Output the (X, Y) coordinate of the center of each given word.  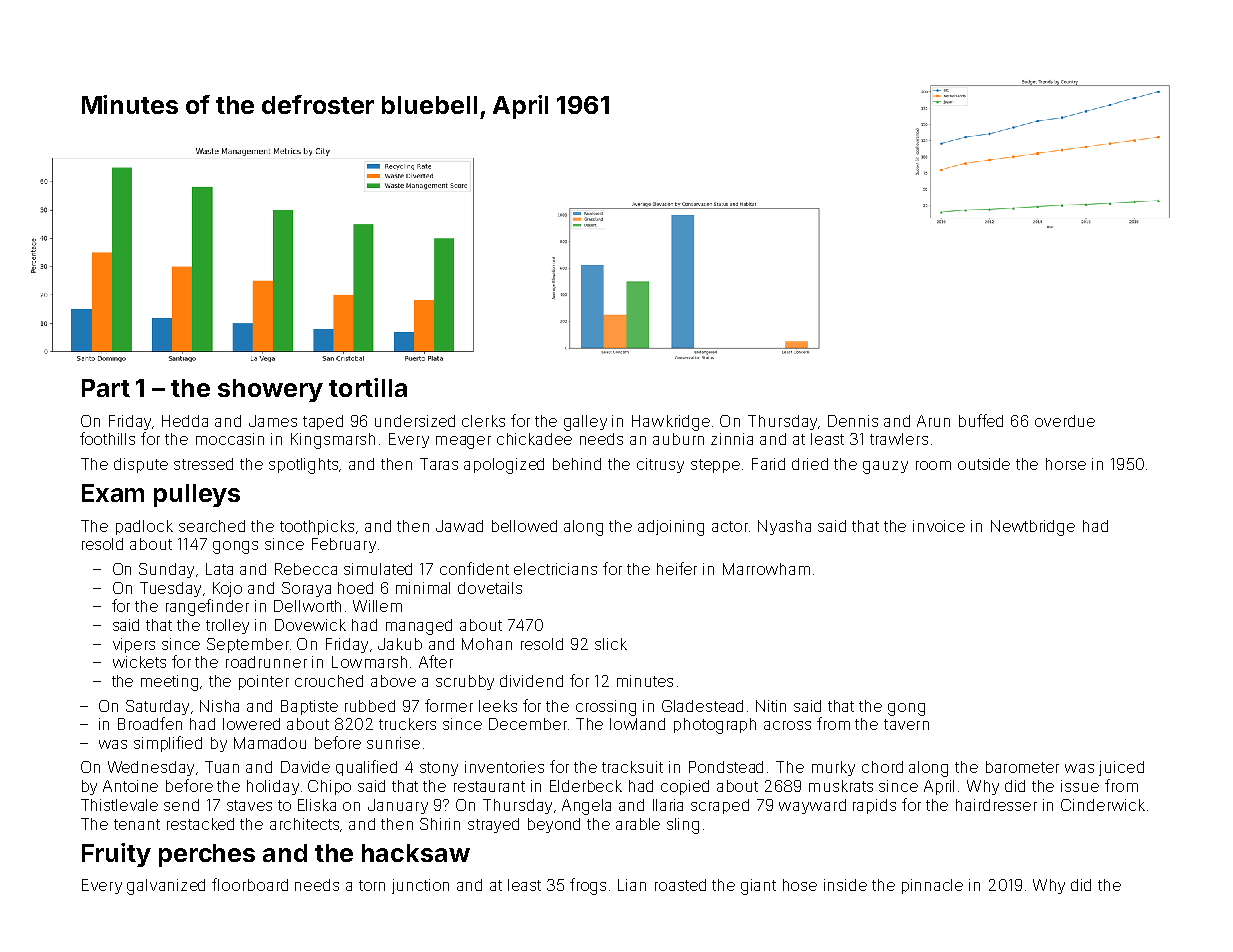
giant (758, 887)
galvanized (166, 887)
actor (730, 526)
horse (1066, 464)
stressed (203, 464)
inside (845, 885)
